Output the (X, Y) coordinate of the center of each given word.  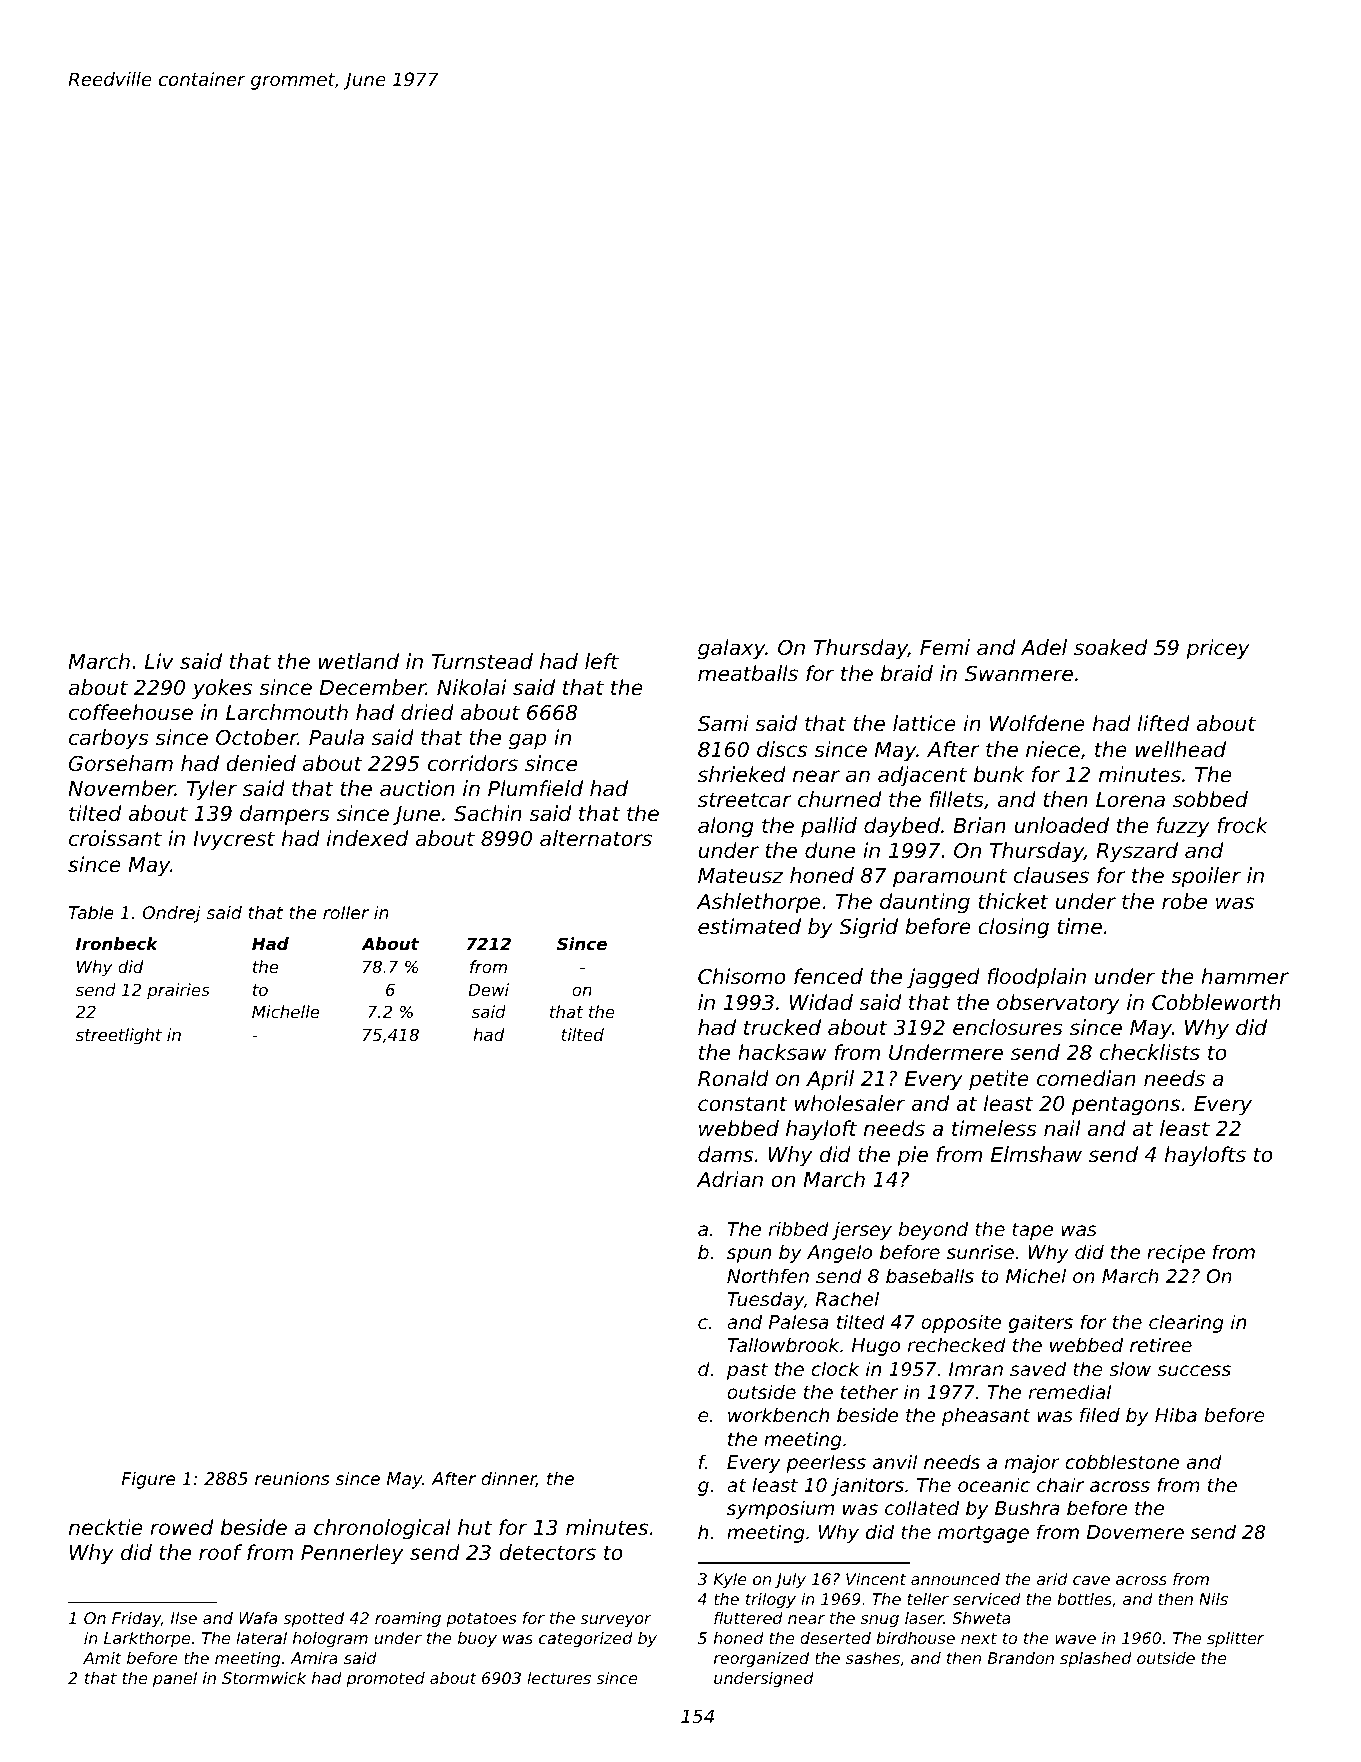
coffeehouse (131, 712)
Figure (148, 1480)
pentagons (1126, 1106)
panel (175, 1680)
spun (749, 1255)
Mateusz (741, 876)
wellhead (1181, 749)
